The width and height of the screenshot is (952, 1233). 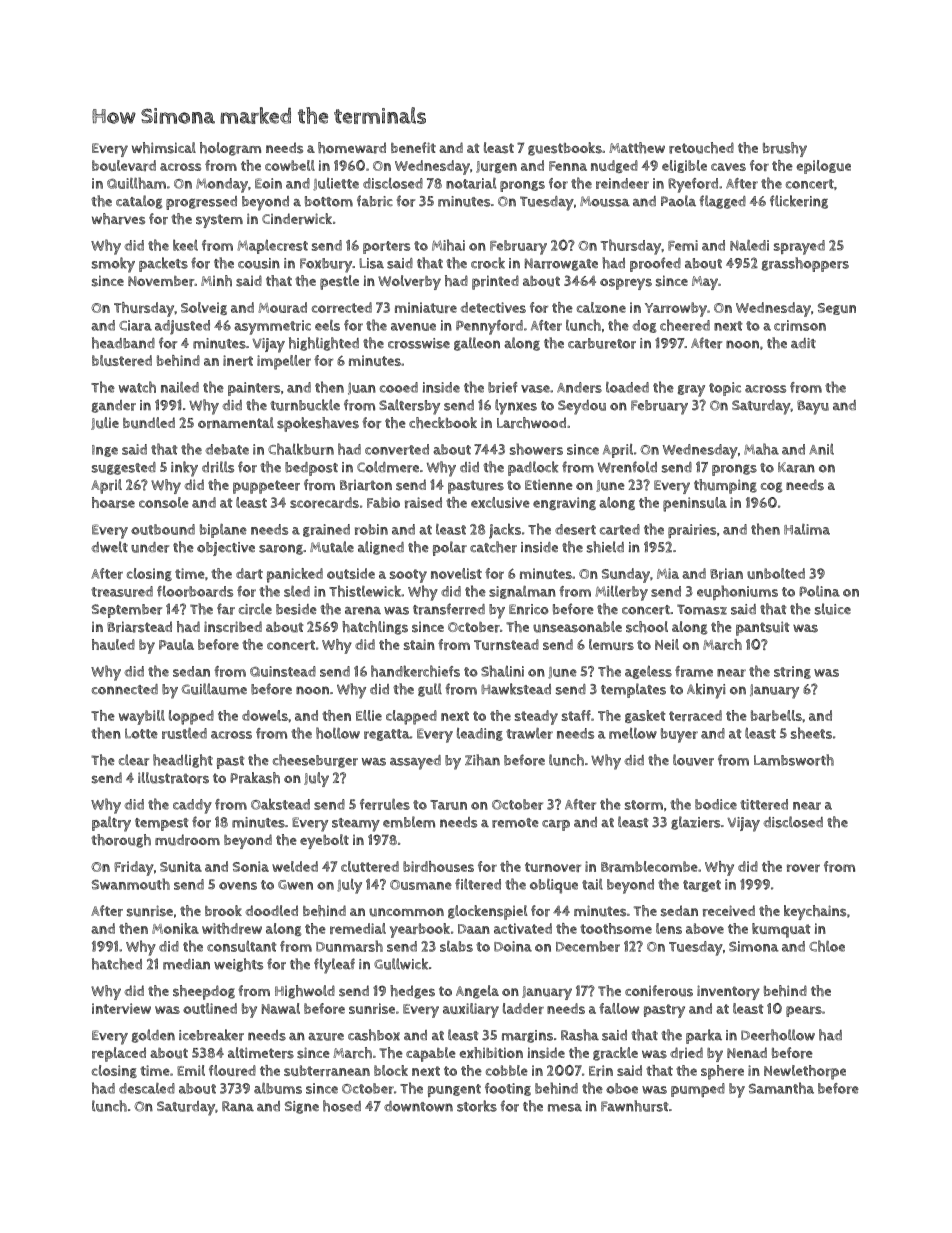 What do you see at coordinates (794, 760) in the screenshot?
I see `Lambsworth` at bounding box center [794, 760].
